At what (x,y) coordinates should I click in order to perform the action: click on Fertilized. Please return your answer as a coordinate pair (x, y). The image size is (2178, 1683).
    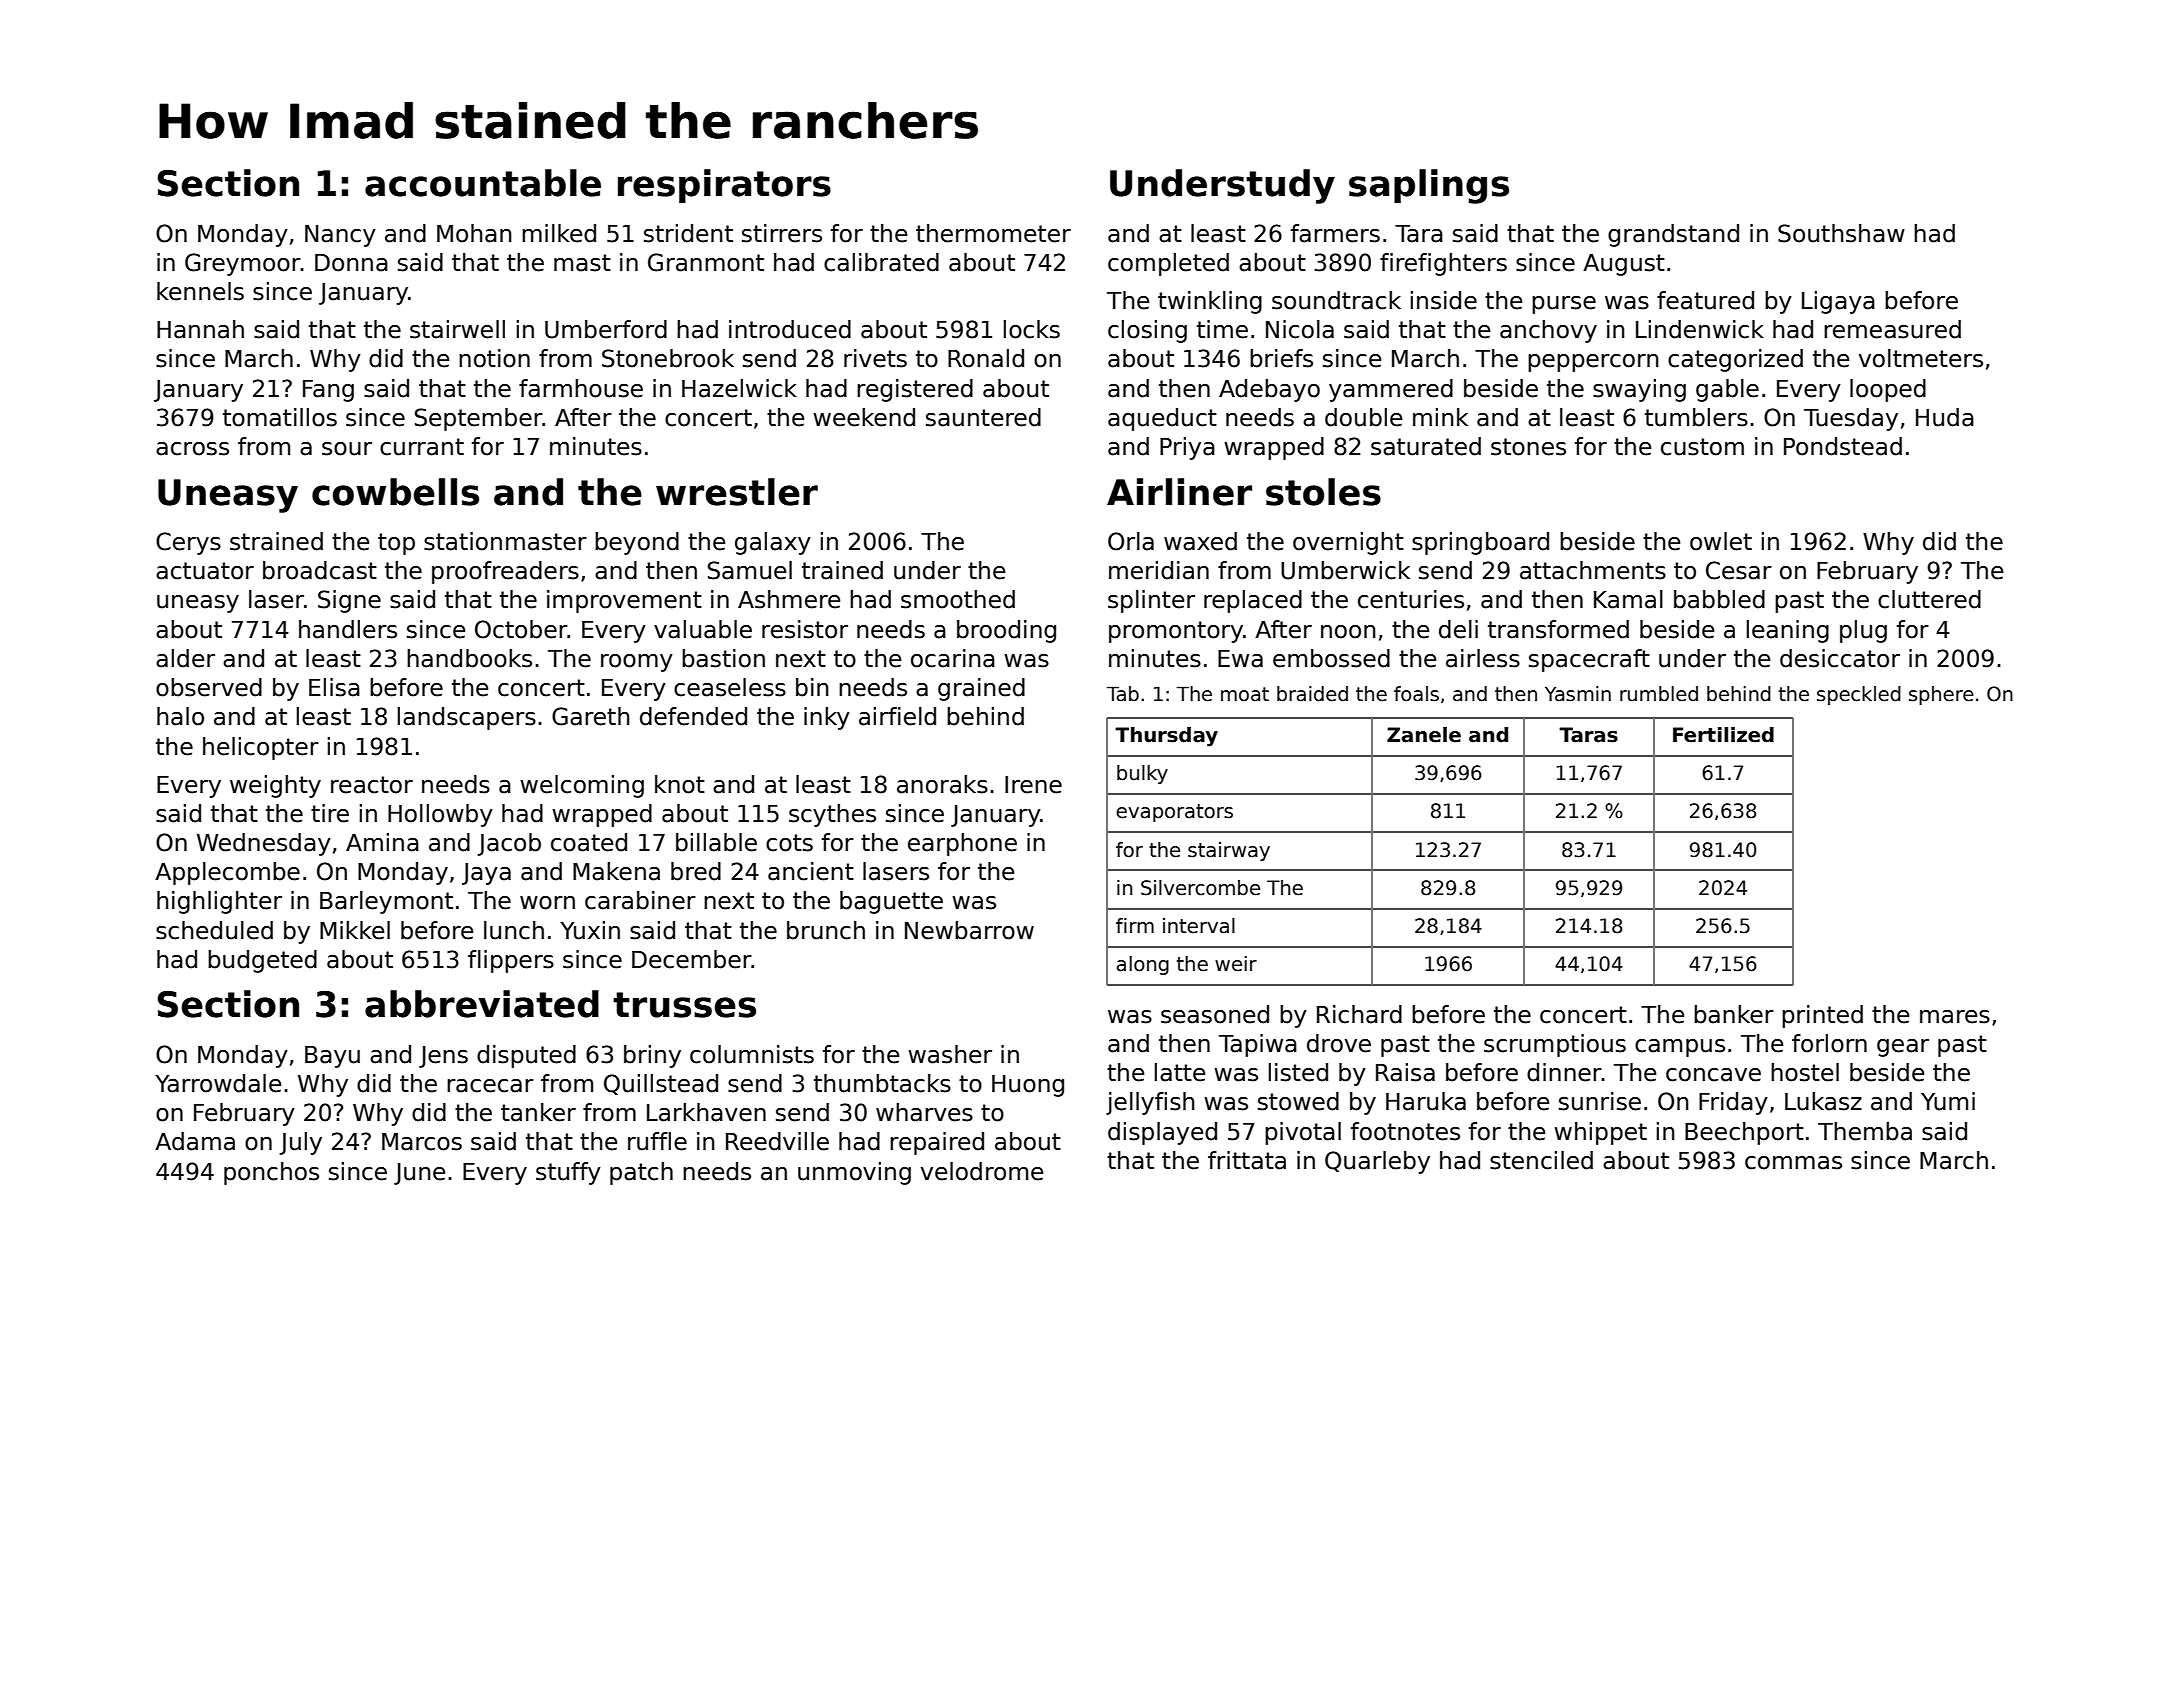
    Looking at the image, I should click on (1723, 735).
